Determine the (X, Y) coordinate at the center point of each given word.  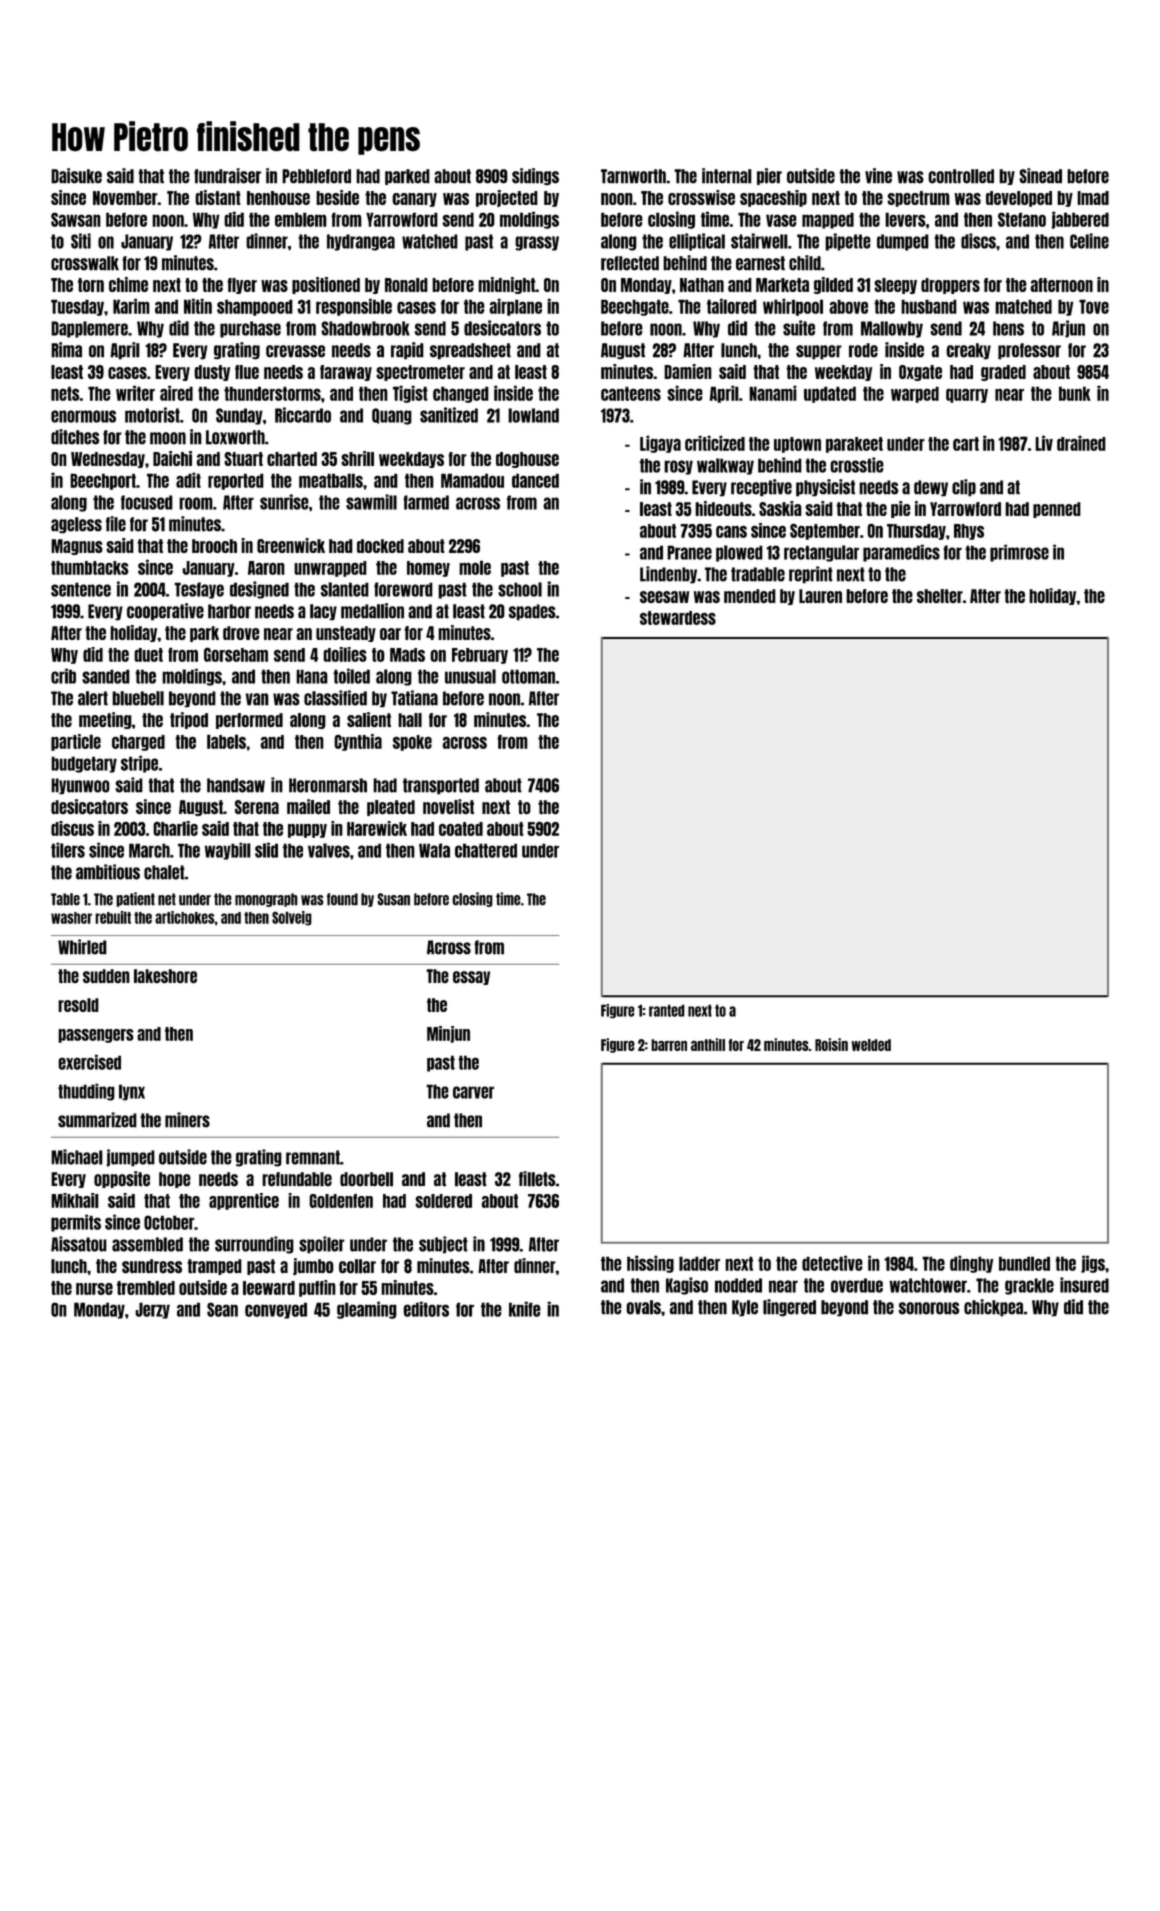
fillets (537, 1179)
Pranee (689, 552)
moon (168, 438)
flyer (242, 286)
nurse (94, 1289)
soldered (443, 1201)
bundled (1024, 1263)
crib (63, 676)
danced (535, 480)
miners (187, 1120)
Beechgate (635, 307)
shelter (940, 596)
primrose (1019, 553)
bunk (1075, 393)
